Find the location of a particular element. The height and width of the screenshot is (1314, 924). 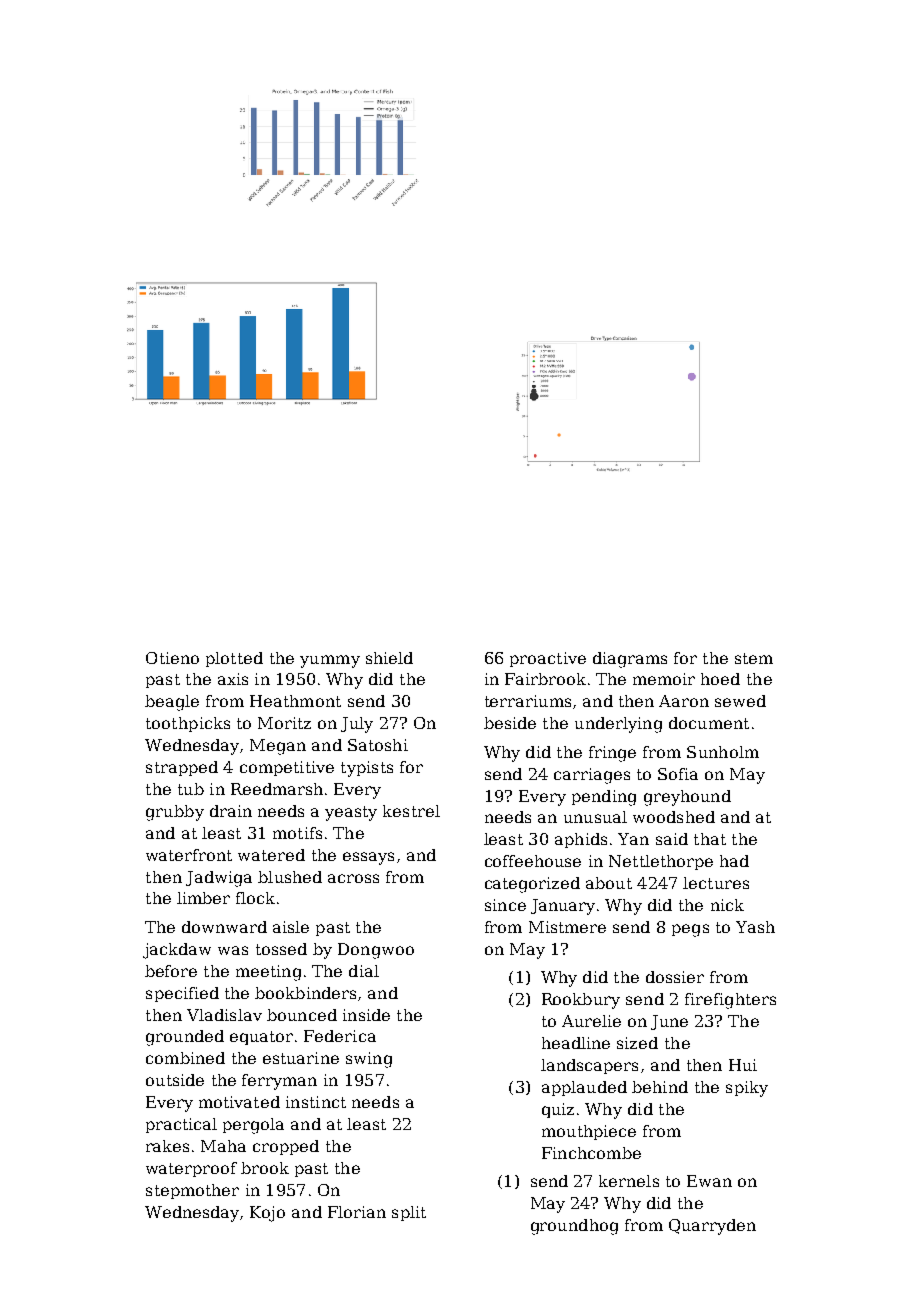

proactive is located at coordinates (548, 659).
